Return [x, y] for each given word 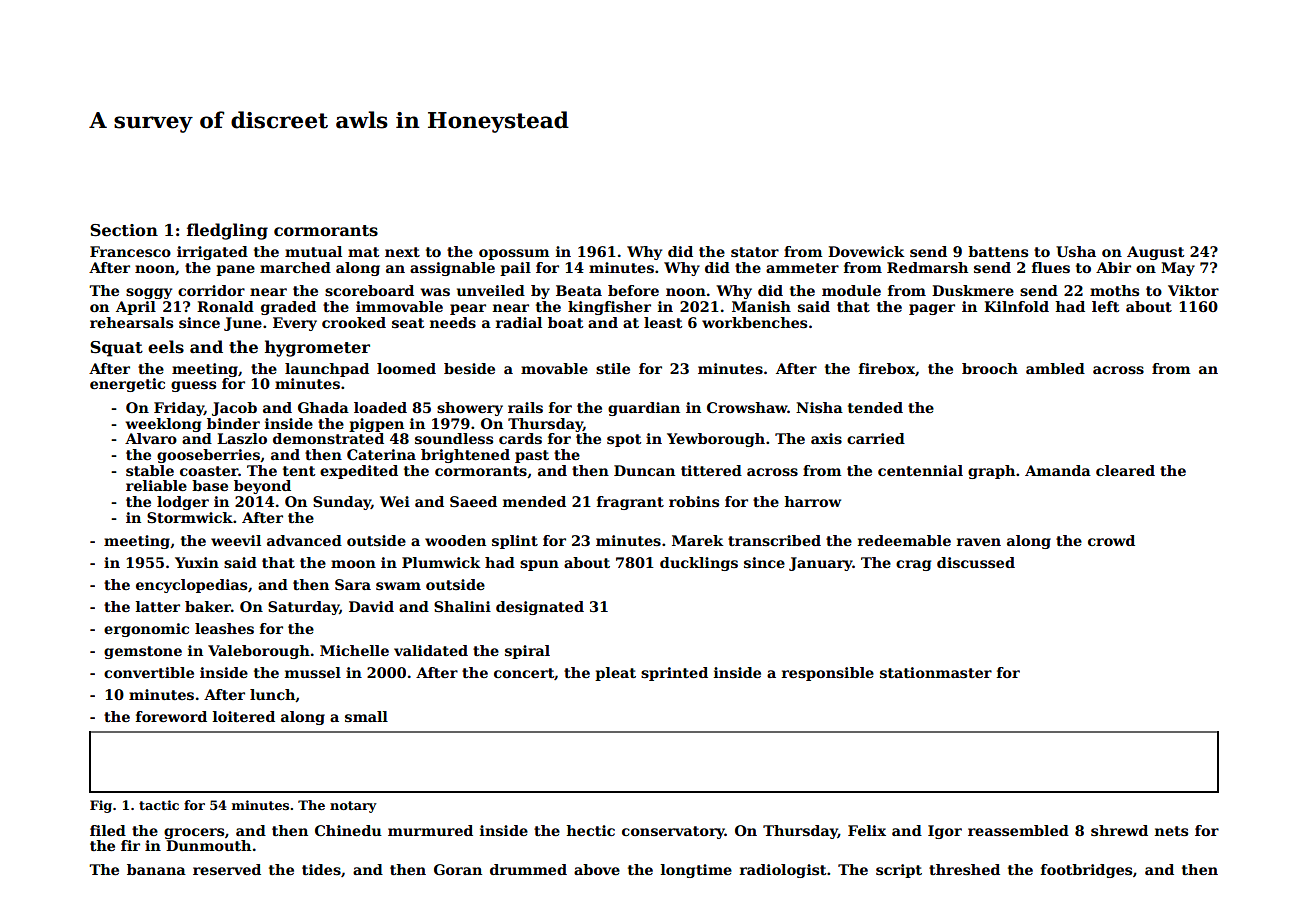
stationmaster [936, 672]
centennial [920, 470]
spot [624, 440]
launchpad [327, 370]
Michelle [354, 650]
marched [295, 267]
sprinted [674, 674]
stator [755, 252]
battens [998, 251]
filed [108, 830]
